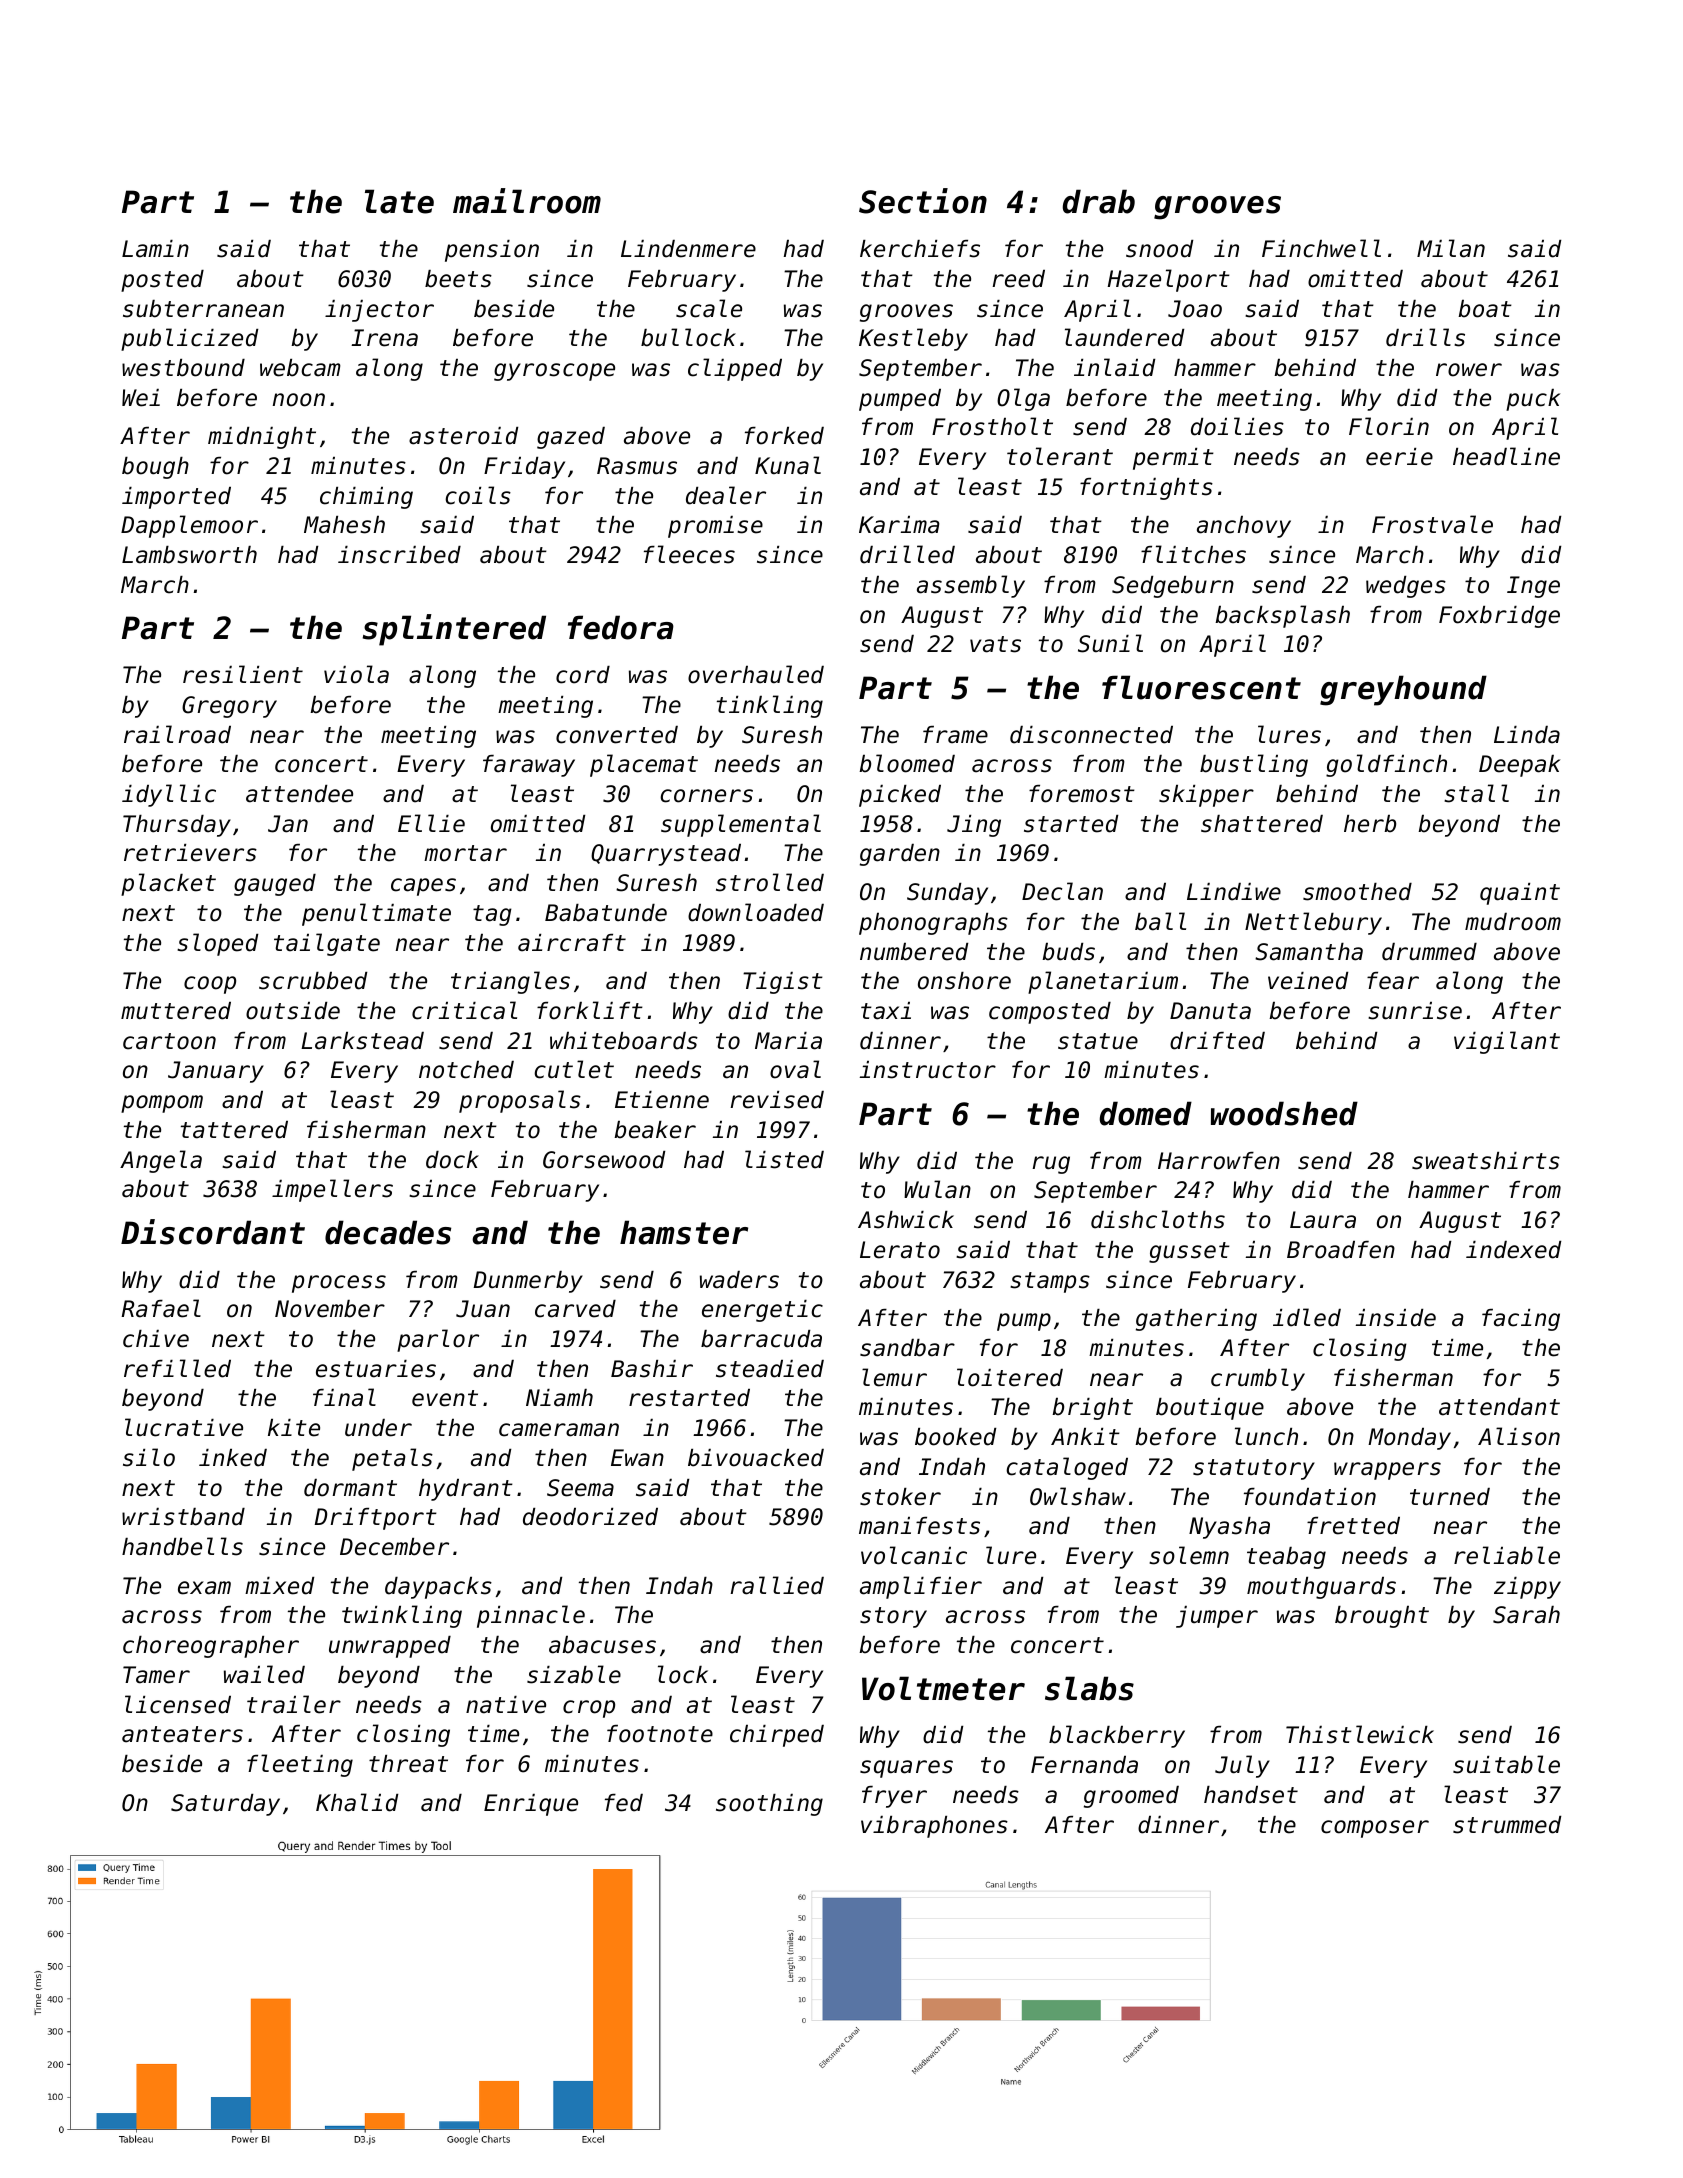  What do you see at coordinates (769, 1805) in the image?
I see `soothing` at bounding box center [769, 1805].
